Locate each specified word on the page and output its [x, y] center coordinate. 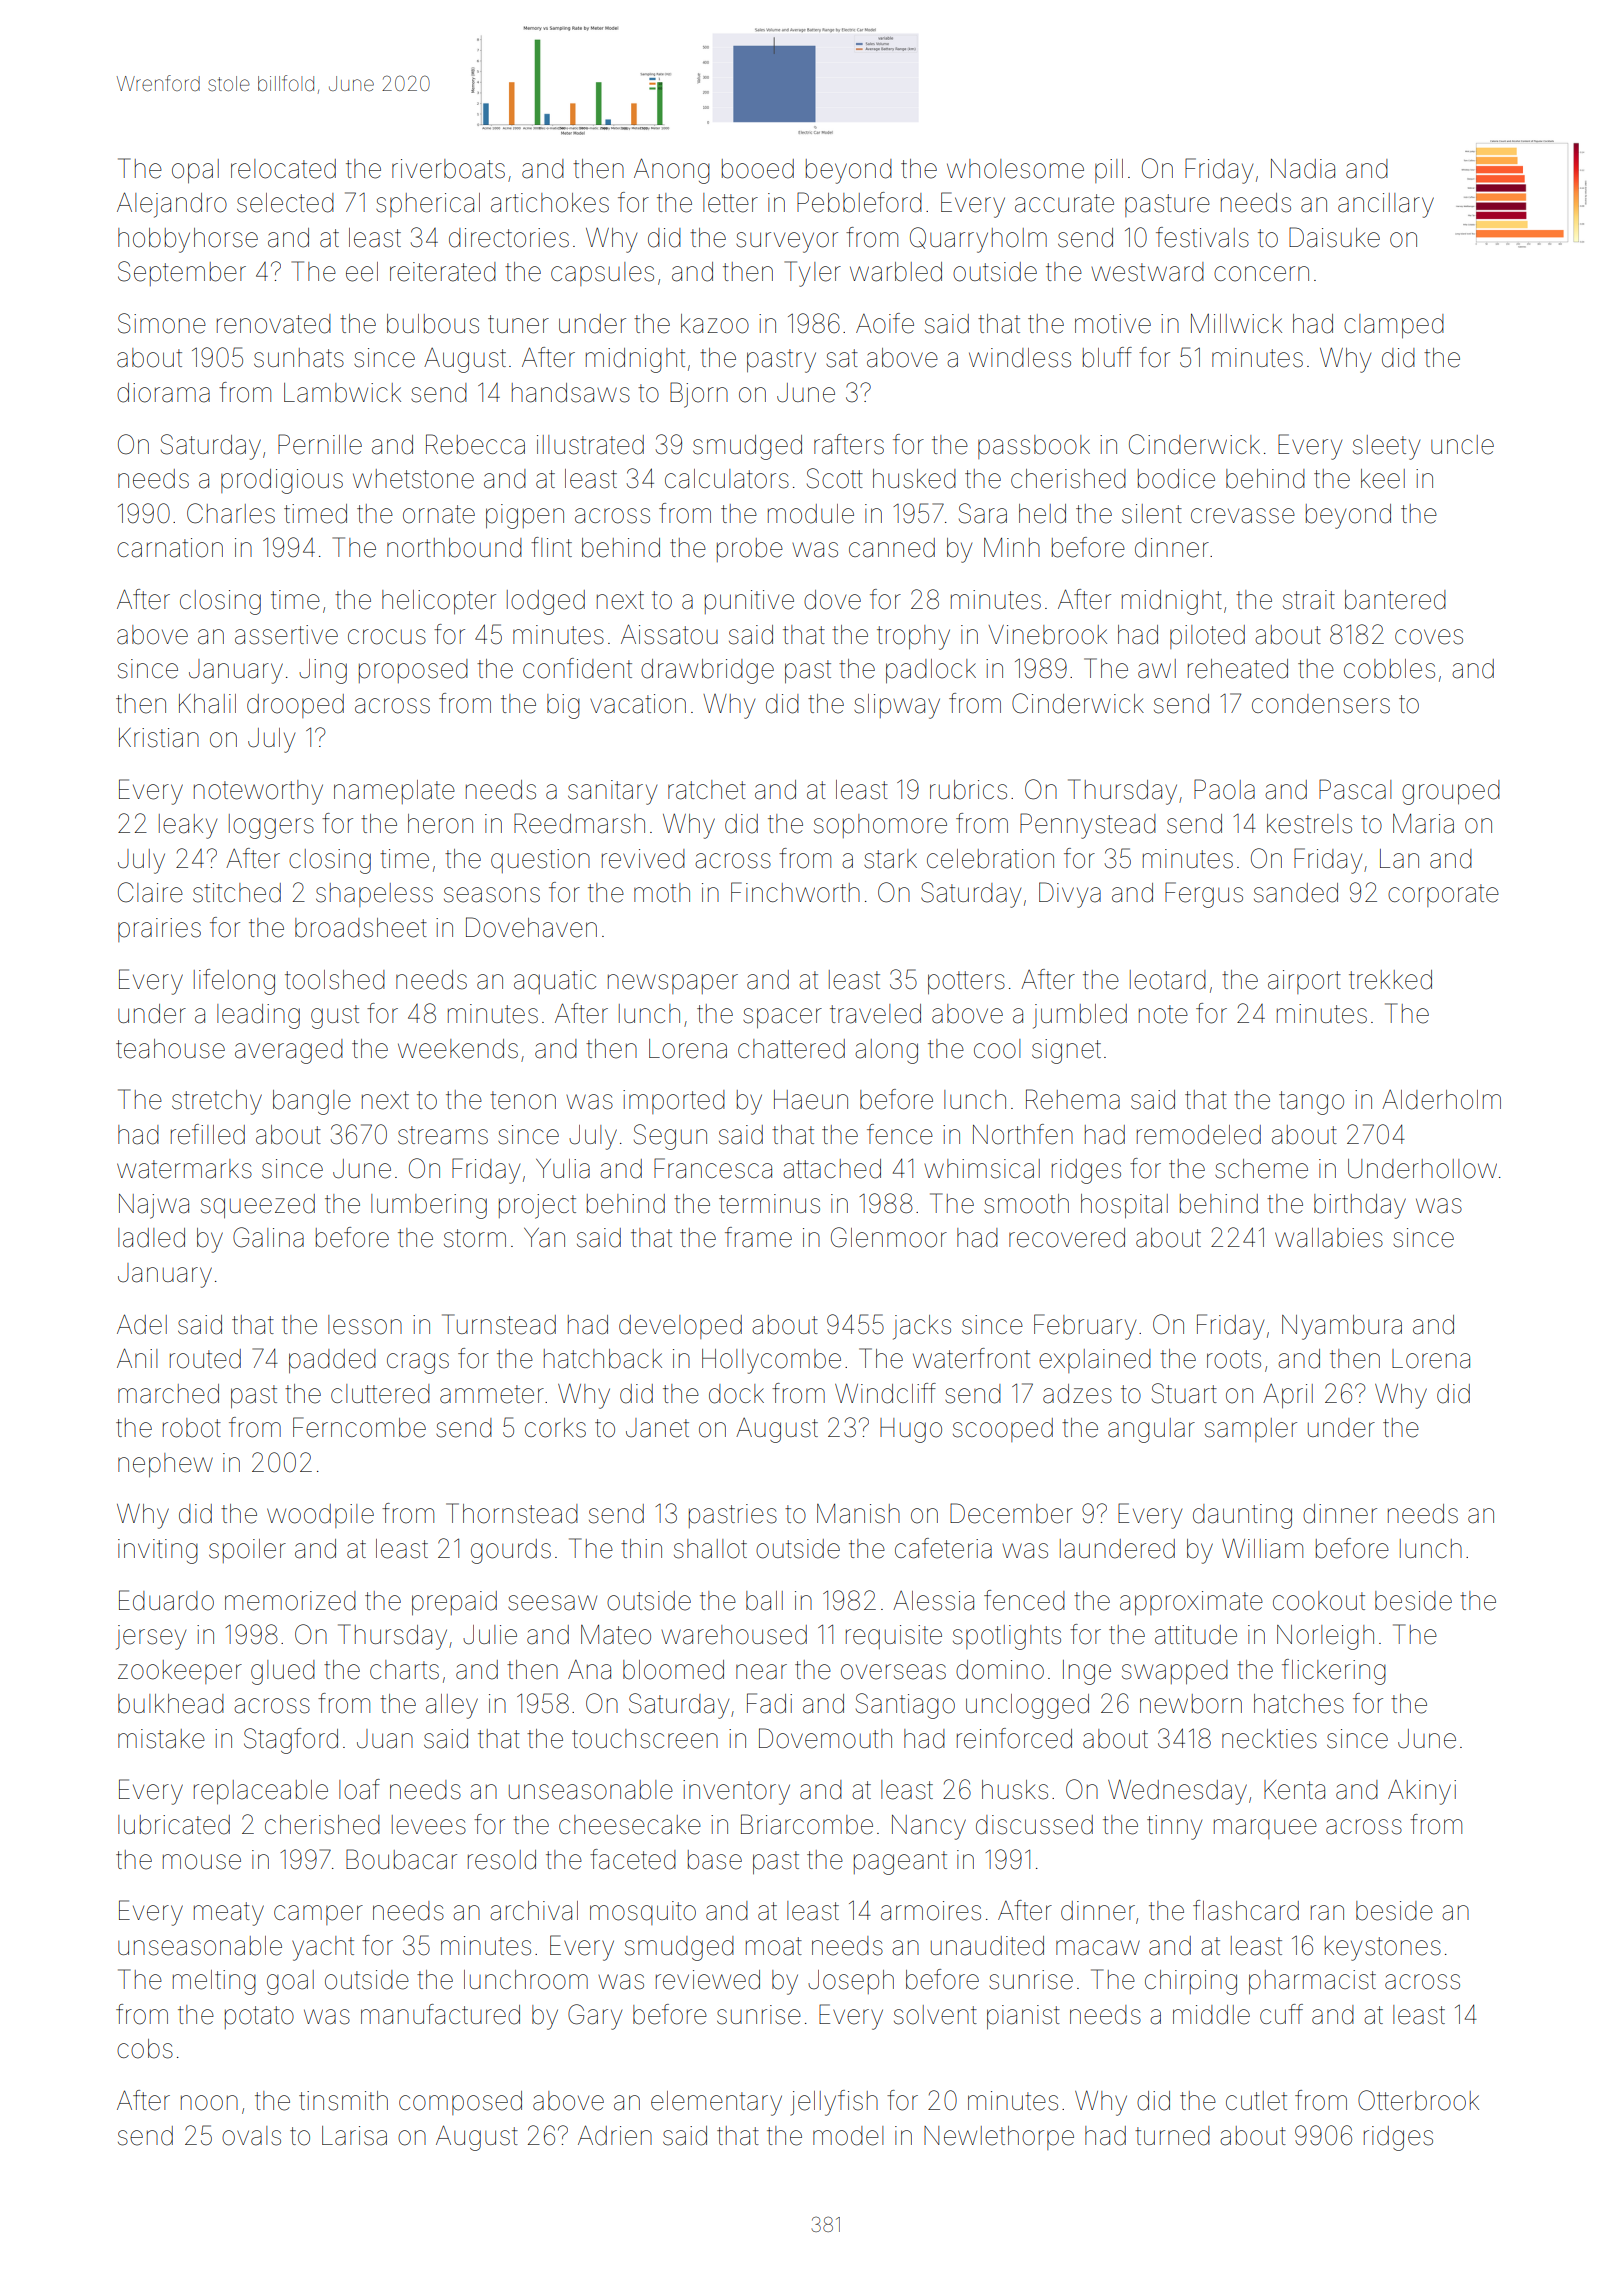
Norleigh [1325, 1637]
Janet [657, 1428]
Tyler [813, 274]
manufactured [440, 2014]
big [563, 706]
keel [1383, 479]
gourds [511, 1551]
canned [892, 548]
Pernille [320, 444]
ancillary [1386, 205]
